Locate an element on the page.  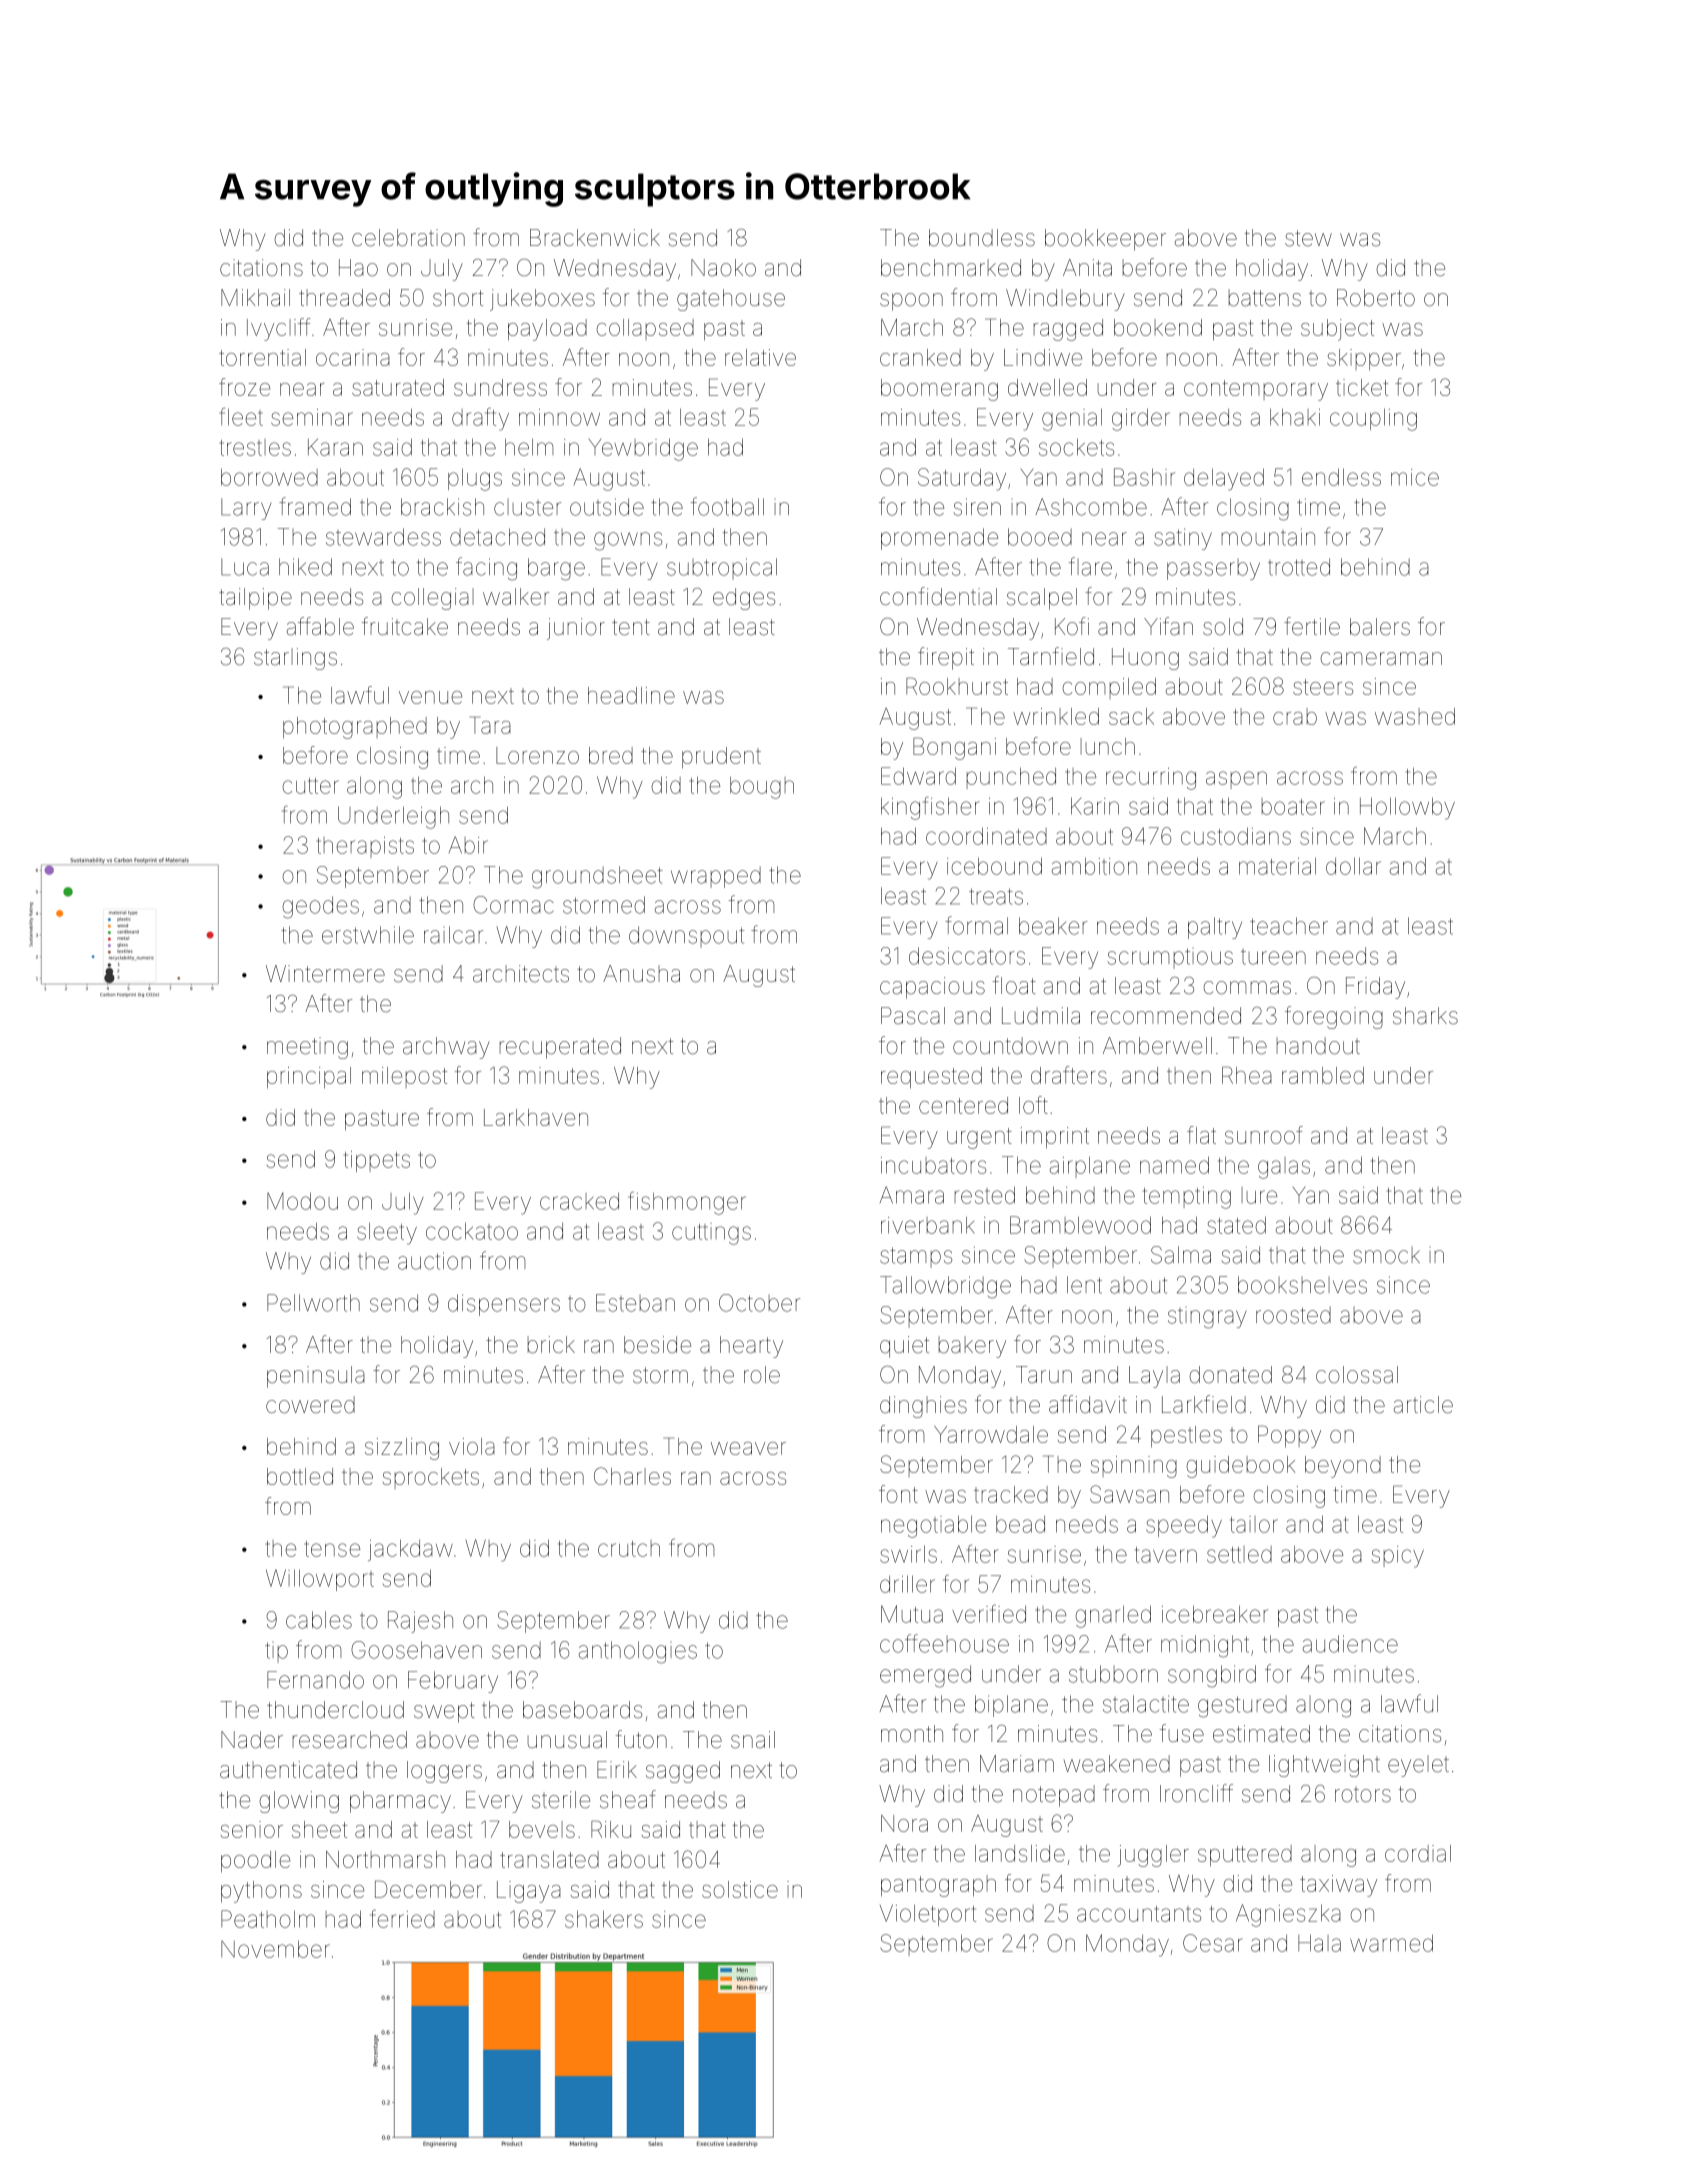
therapists is located at coordinates (365, 847).
